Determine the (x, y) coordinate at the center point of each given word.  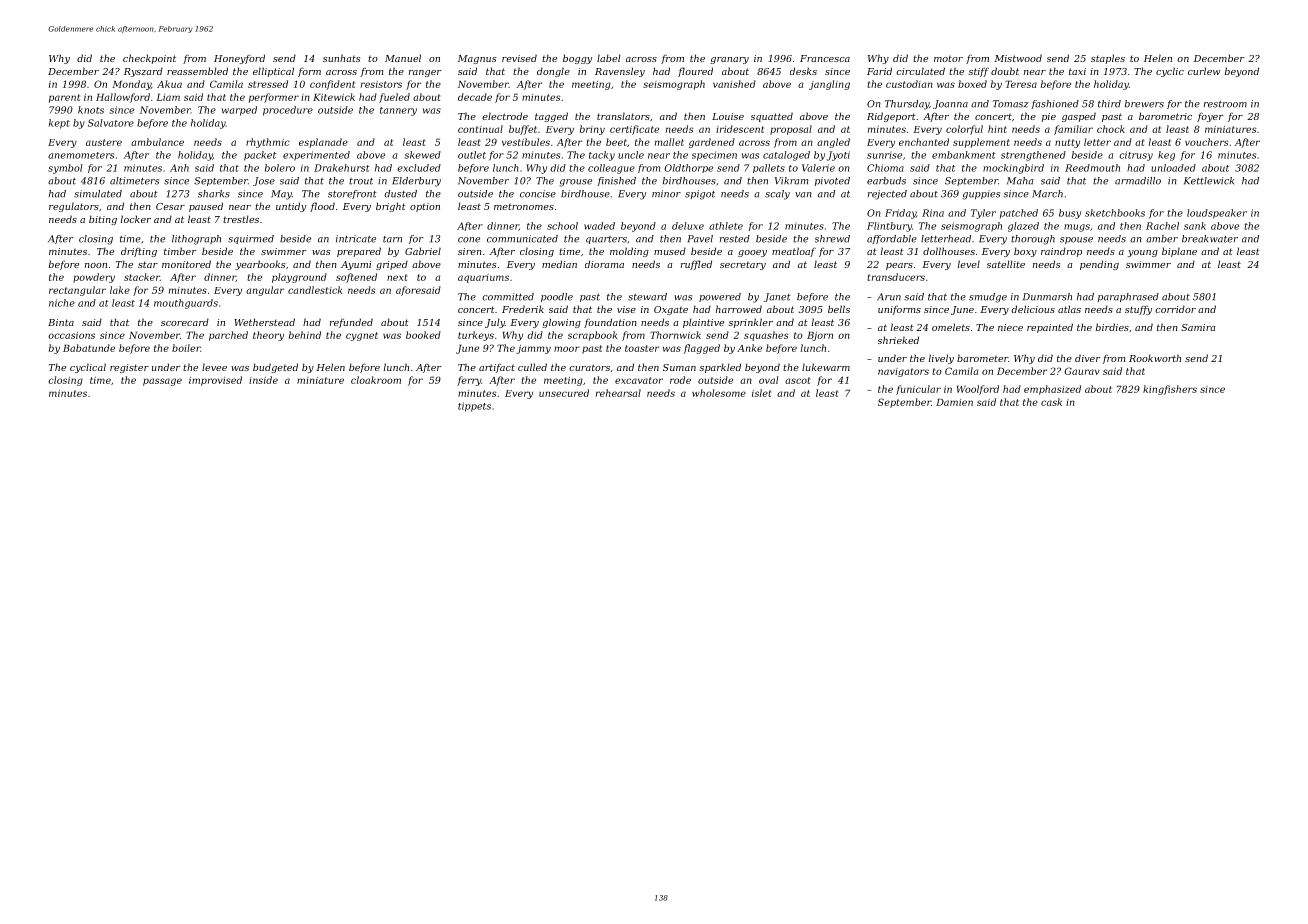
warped (239, 111)
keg (1166, 156)
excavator (639, 380)
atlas (1069, 309)
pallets (769, 168)
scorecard (185, 322)
